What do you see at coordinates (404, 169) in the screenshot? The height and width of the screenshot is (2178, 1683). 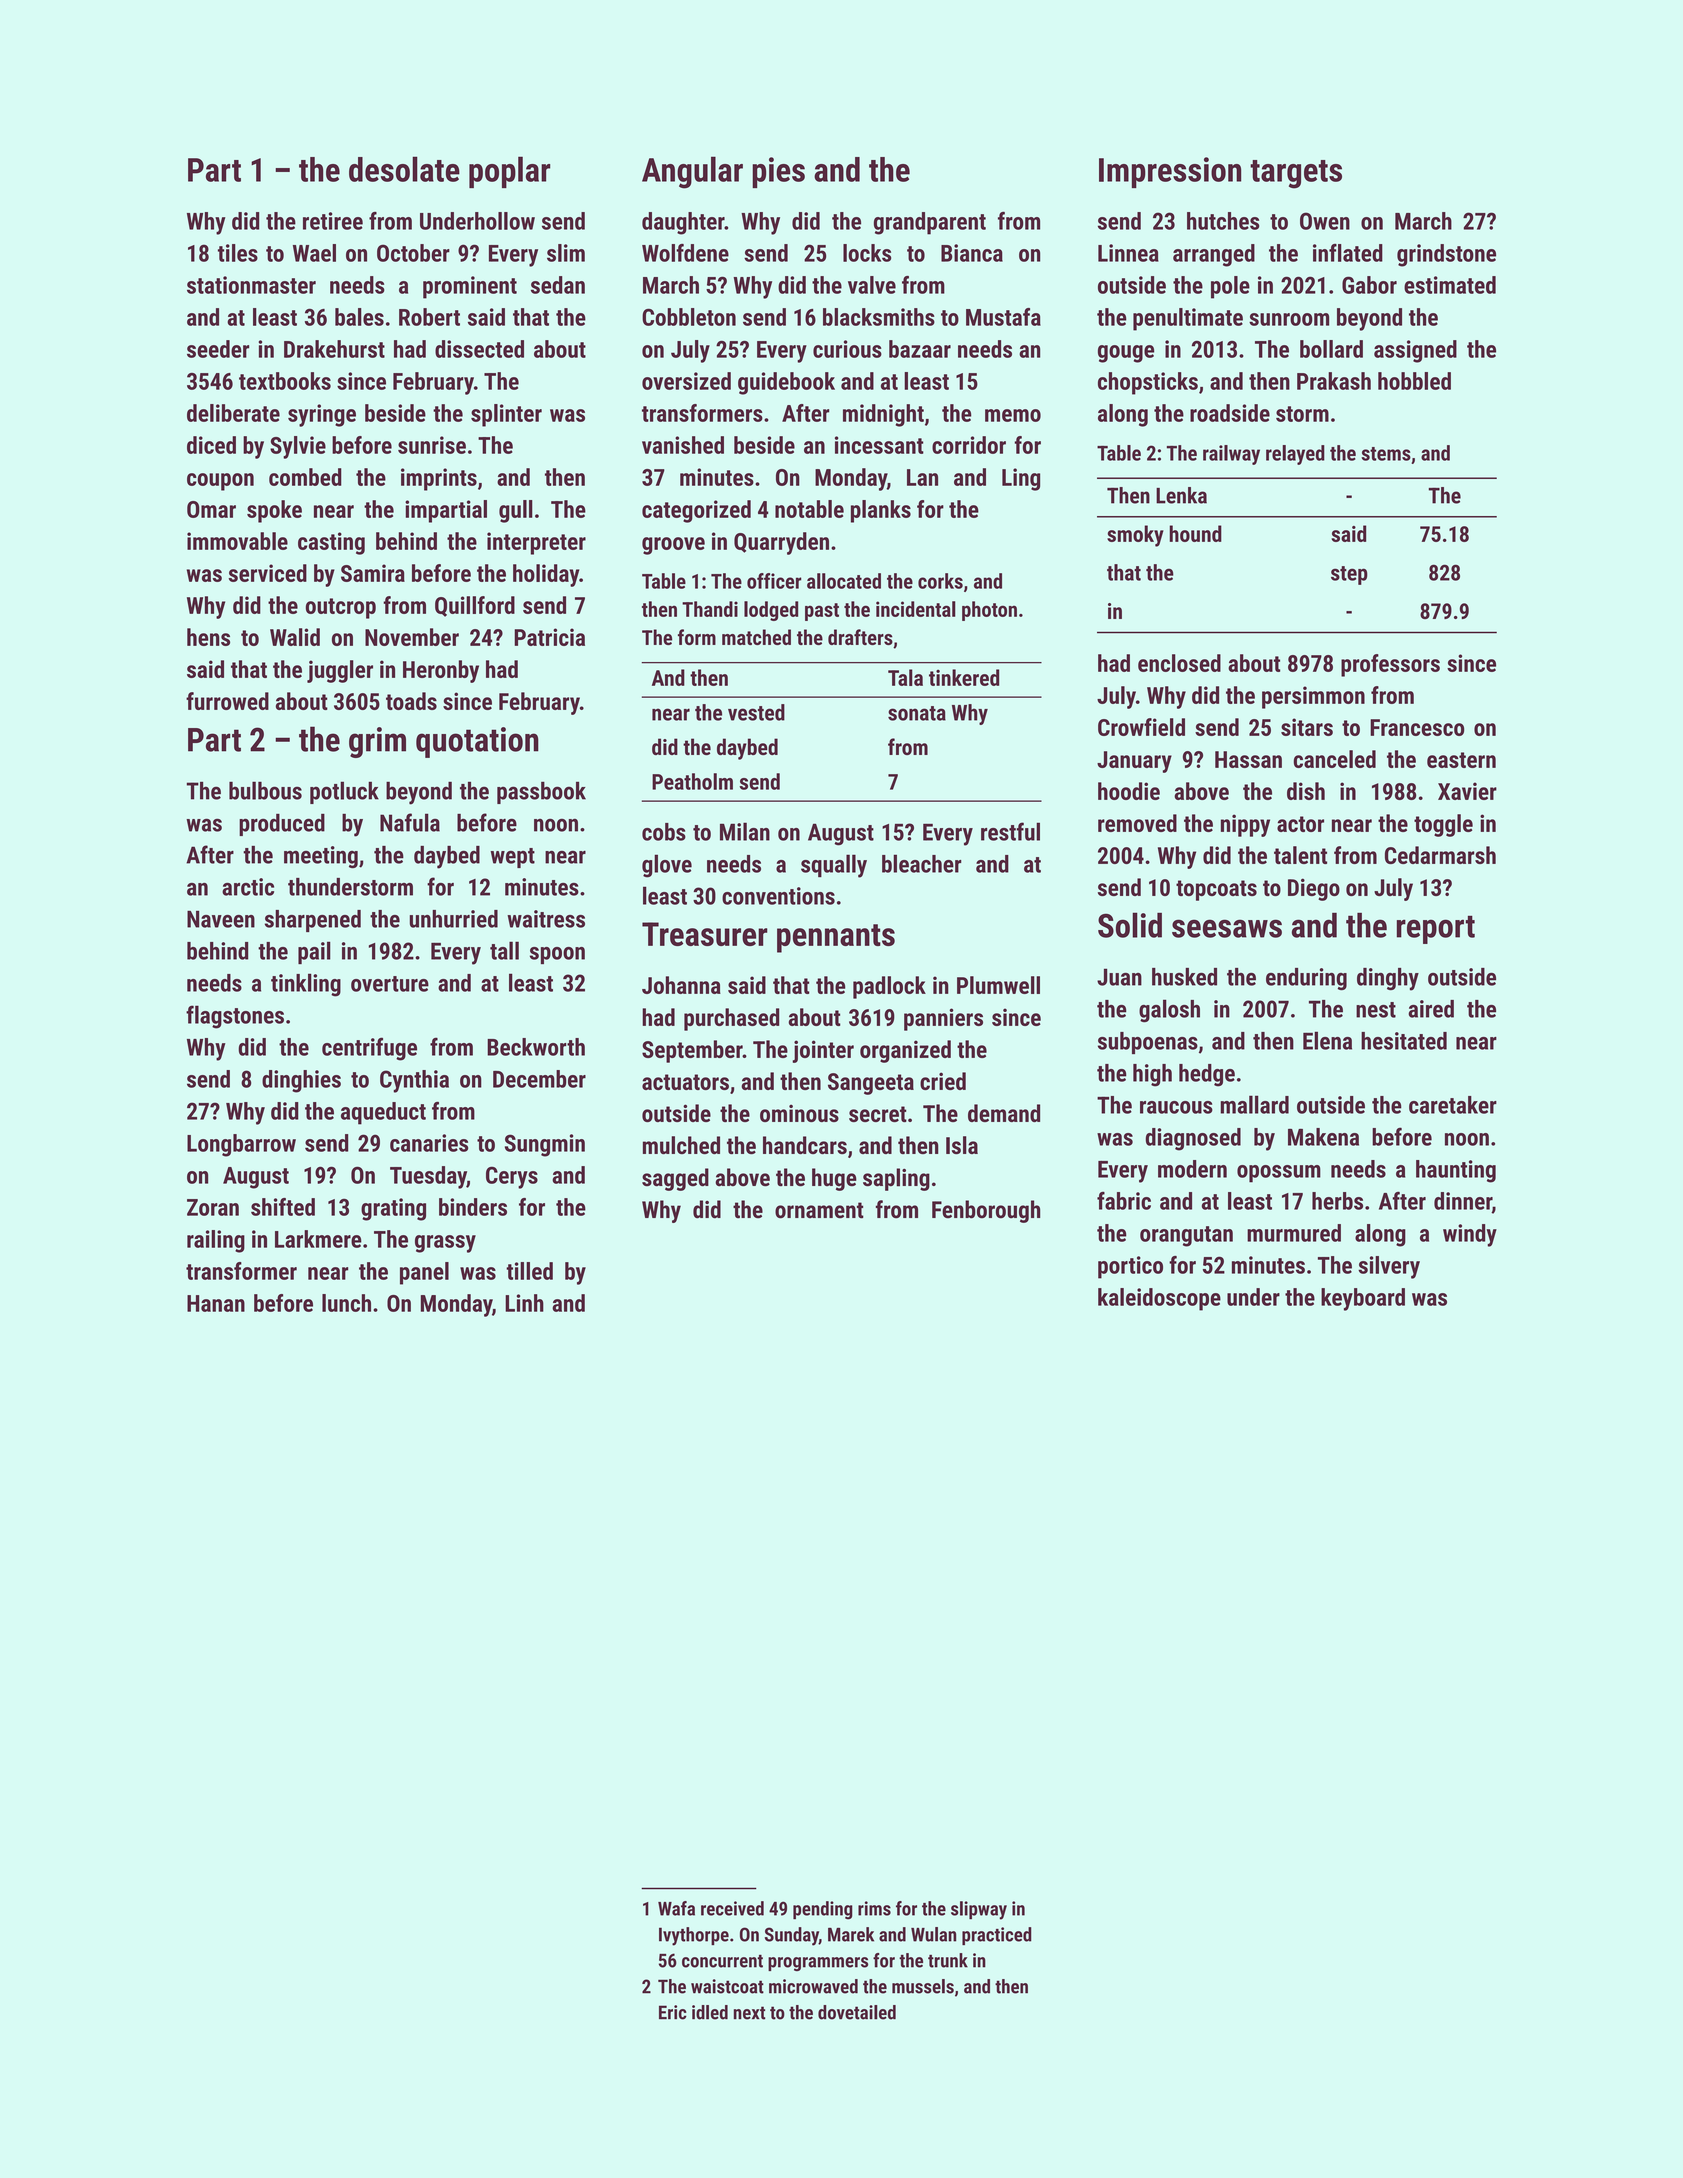 I see `desolate` at bounding box center [404, 169].
